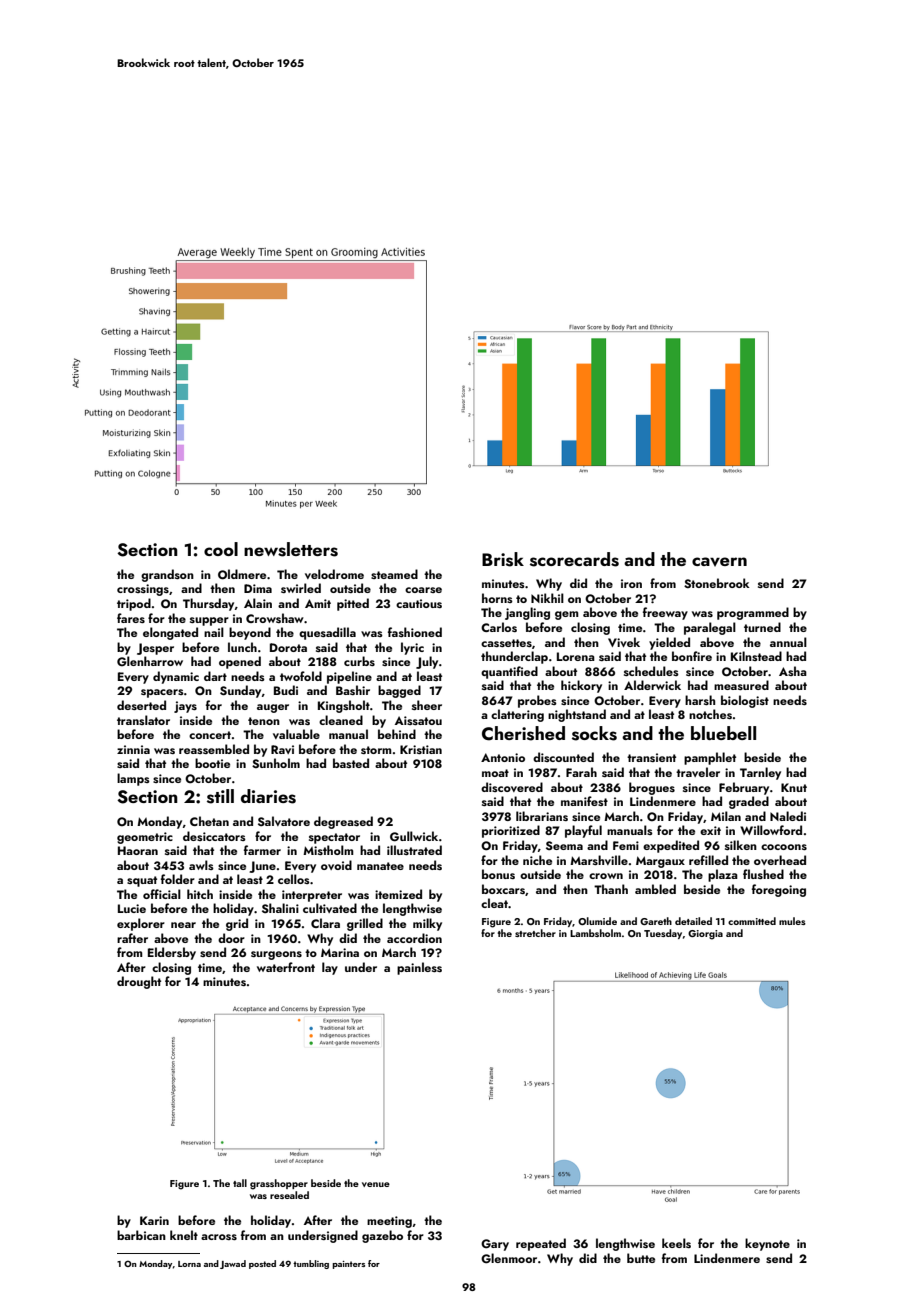 The height and width of the screenshot is (1314, 924). I want to click on lamps, so click(133, 779).
